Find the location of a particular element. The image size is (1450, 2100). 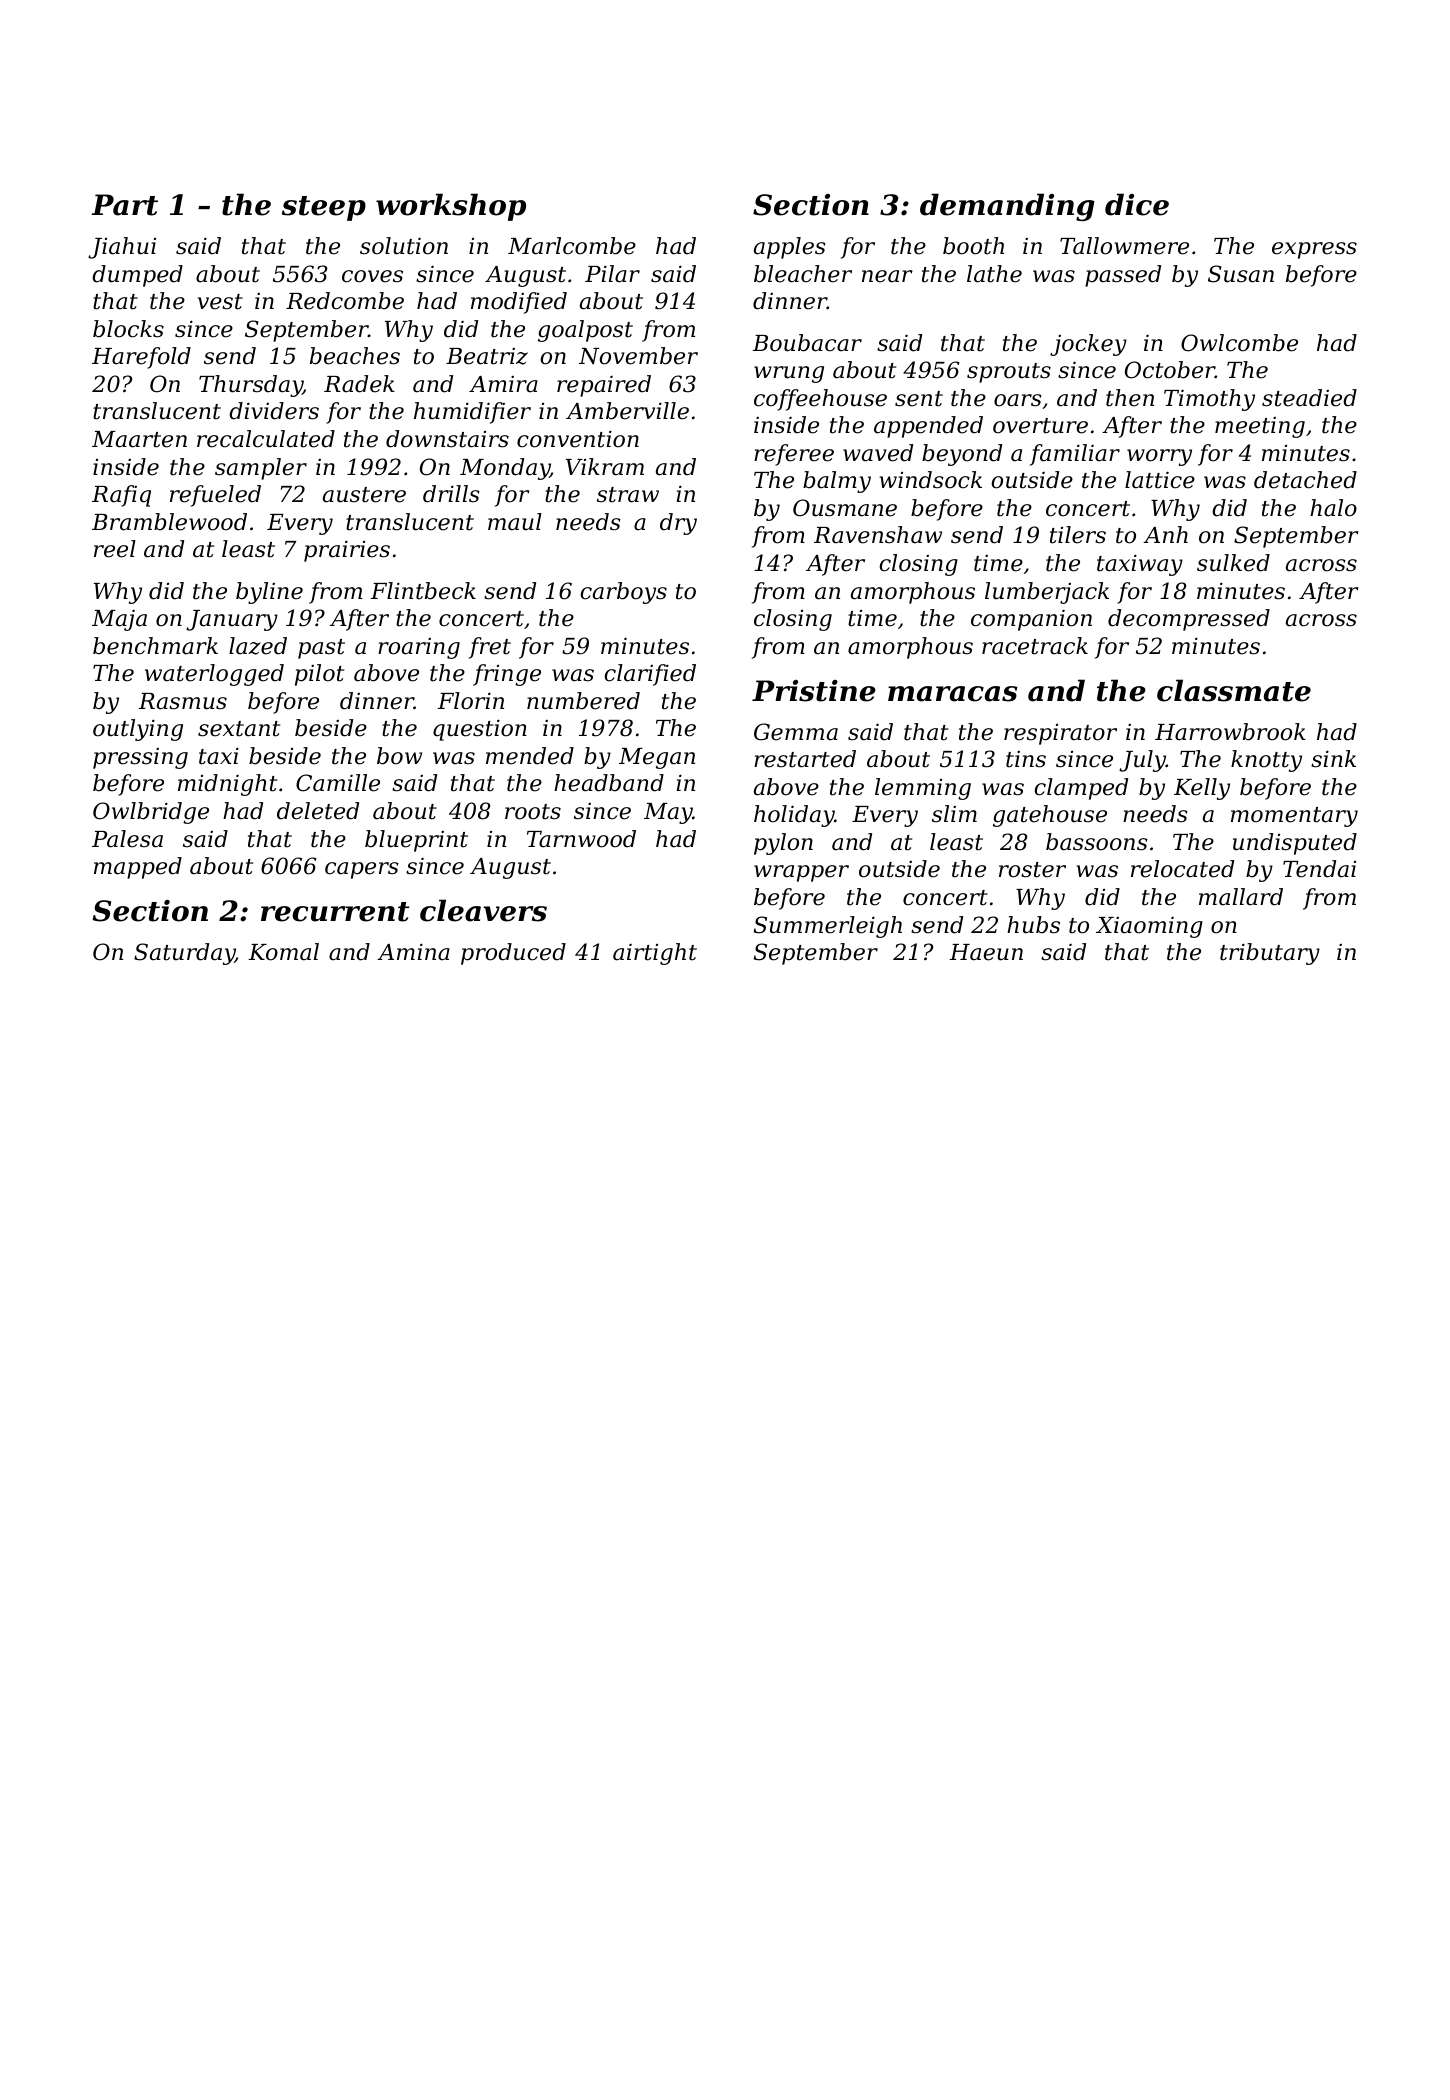

October is located at coordinates (1170, 370).
